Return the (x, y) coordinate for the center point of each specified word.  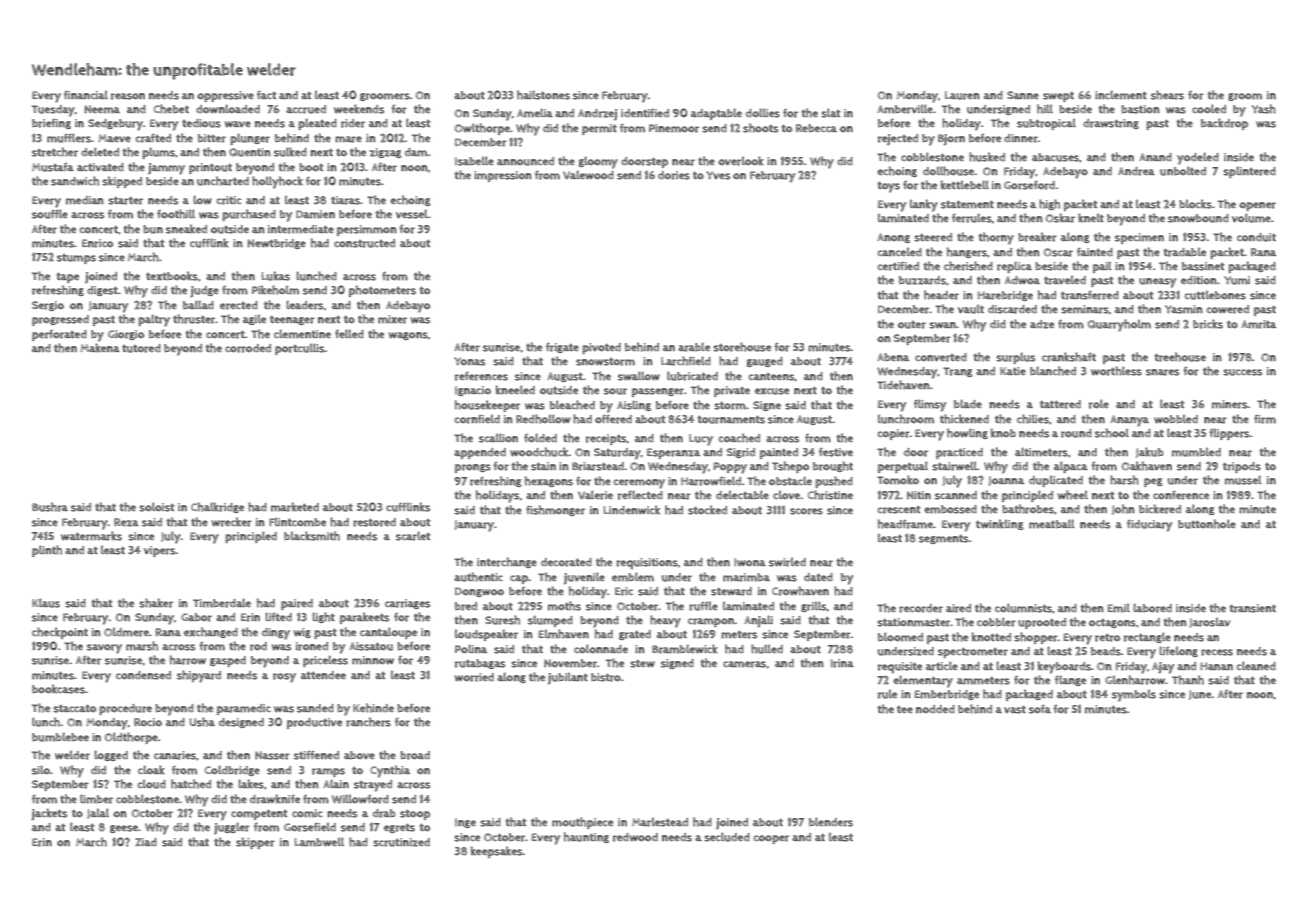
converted (941, 357)
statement (967, 205)
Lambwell (319, 842)
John (1123, 509)
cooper (771, 839)
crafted (153, 138)
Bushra (50, 507)
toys (889, 187)
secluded (727, 837)
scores (806, 511)
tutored (141, 348)
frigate (562, 347)
